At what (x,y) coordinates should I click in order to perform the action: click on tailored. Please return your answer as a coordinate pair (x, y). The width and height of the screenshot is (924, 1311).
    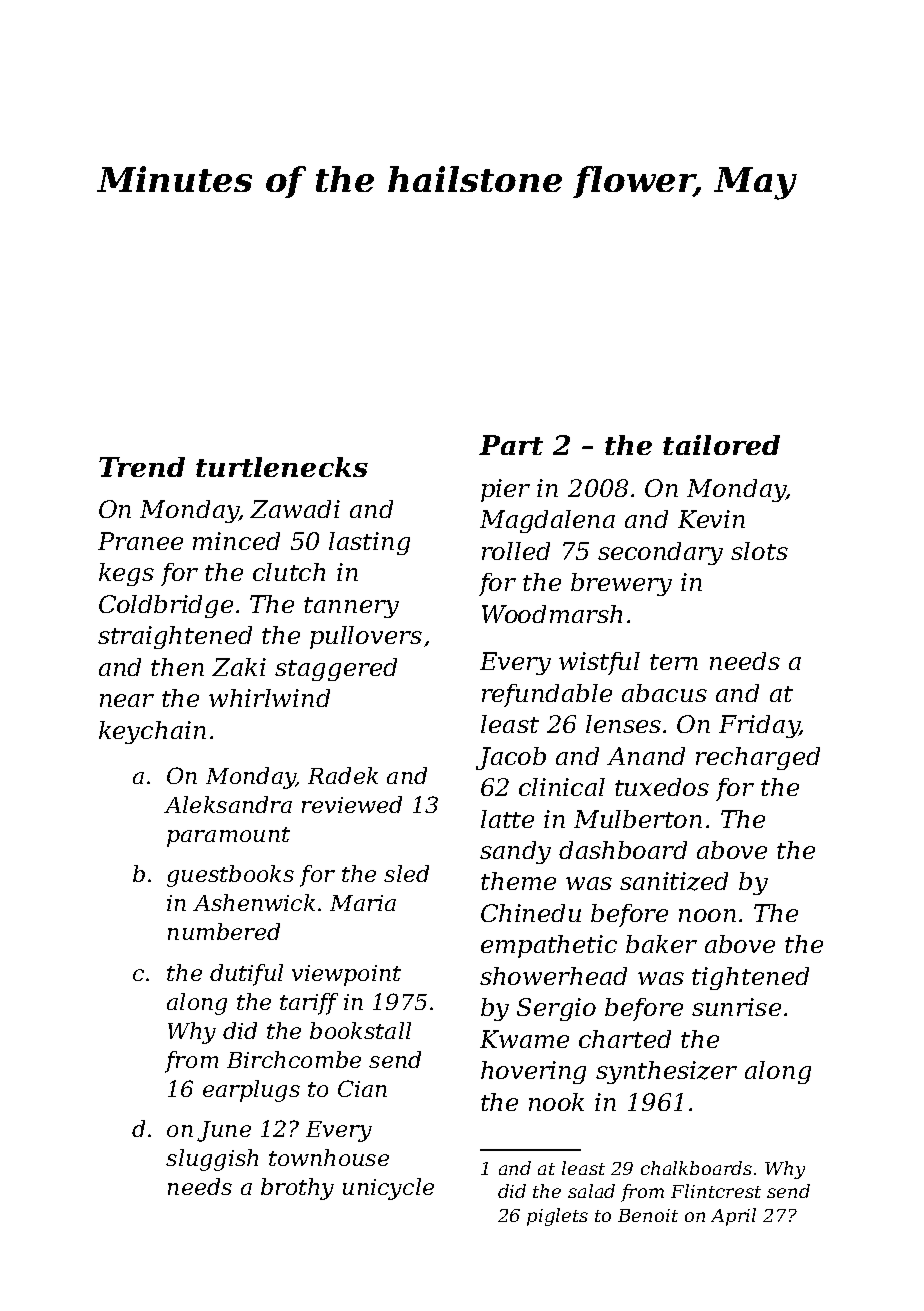
    Looking at the image, I should click on (721, 445).
